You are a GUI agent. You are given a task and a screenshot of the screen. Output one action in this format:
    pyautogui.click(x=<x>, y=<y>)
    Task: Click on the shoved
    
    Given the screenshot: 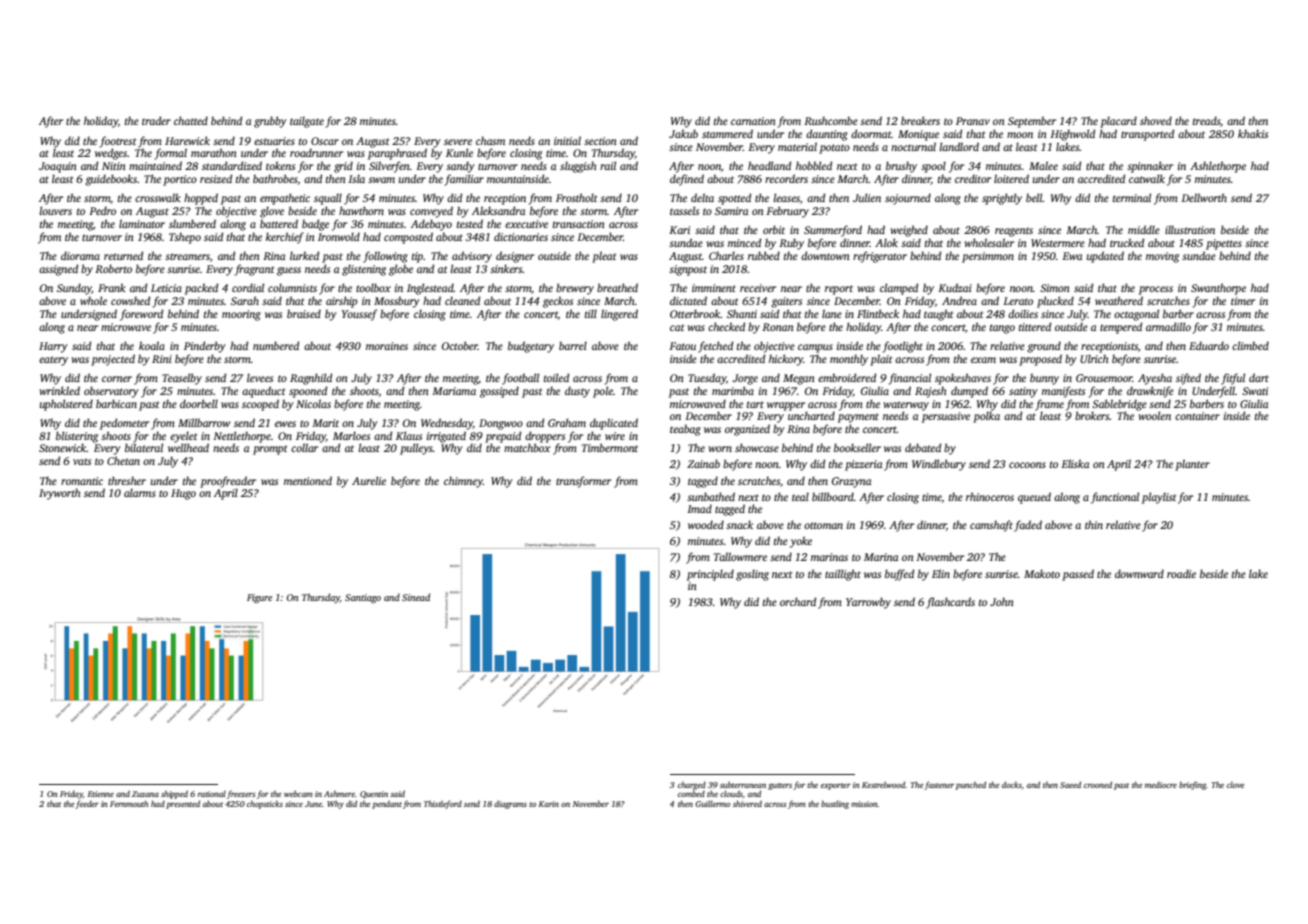 What is the action you would take?
    pyautogui.click(x=1156, y=120)
